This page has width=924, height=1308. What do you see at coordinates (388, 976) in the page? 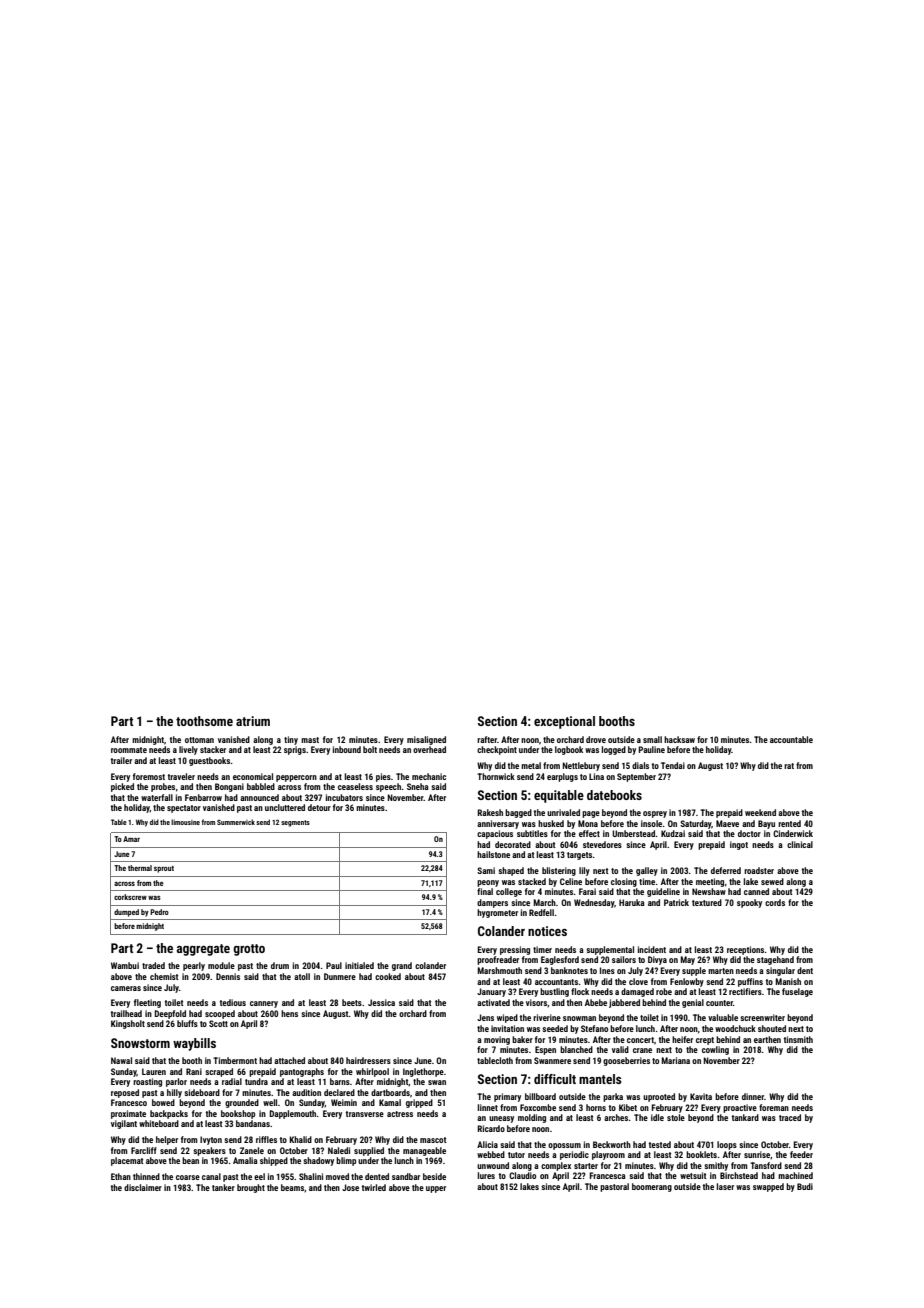
I see `cooked` at bounding box center [388, 976].
